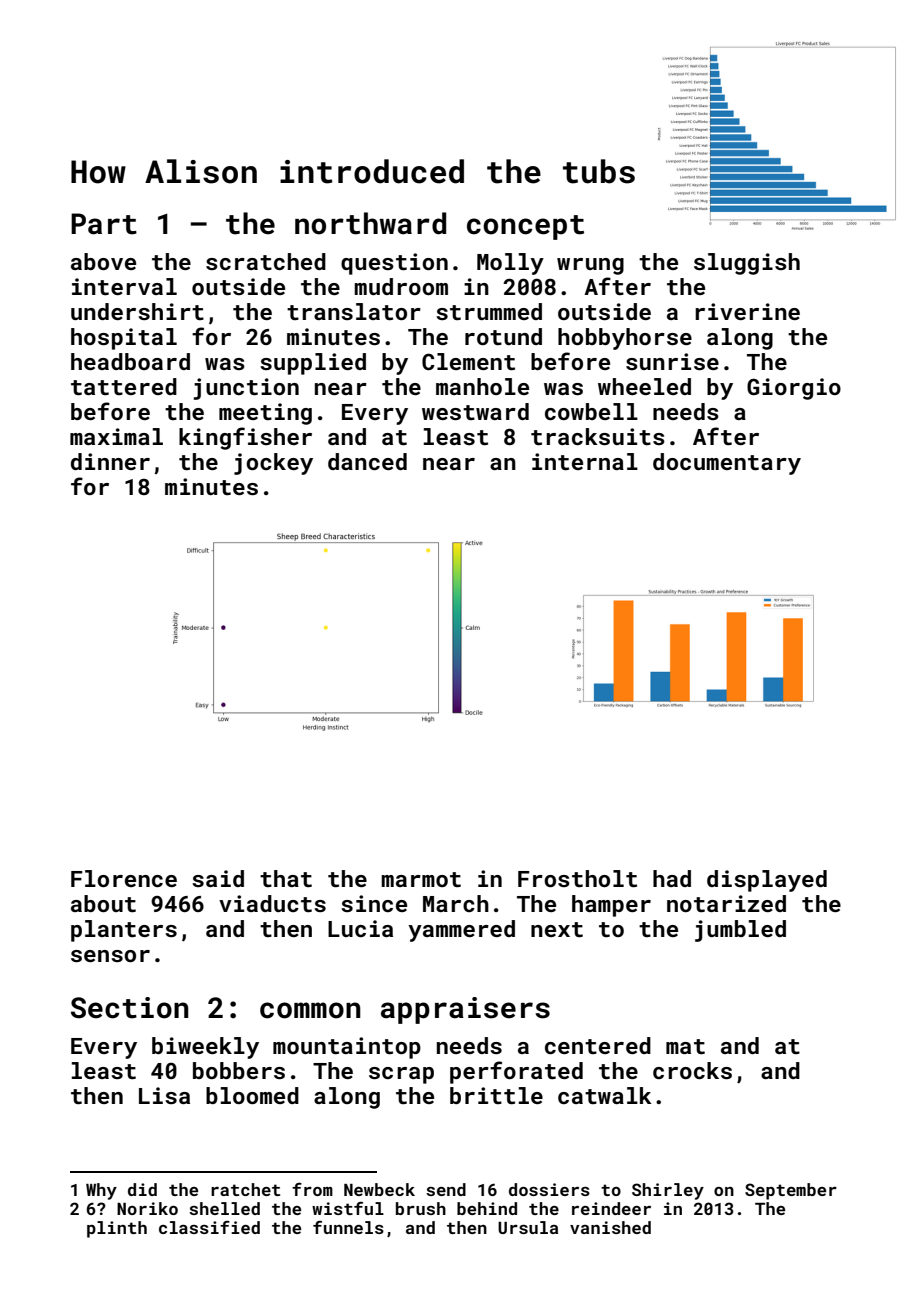  What do you see at coordinates (110, 461) in the document?
I see `dinner` at bounding box center [110, 461].
